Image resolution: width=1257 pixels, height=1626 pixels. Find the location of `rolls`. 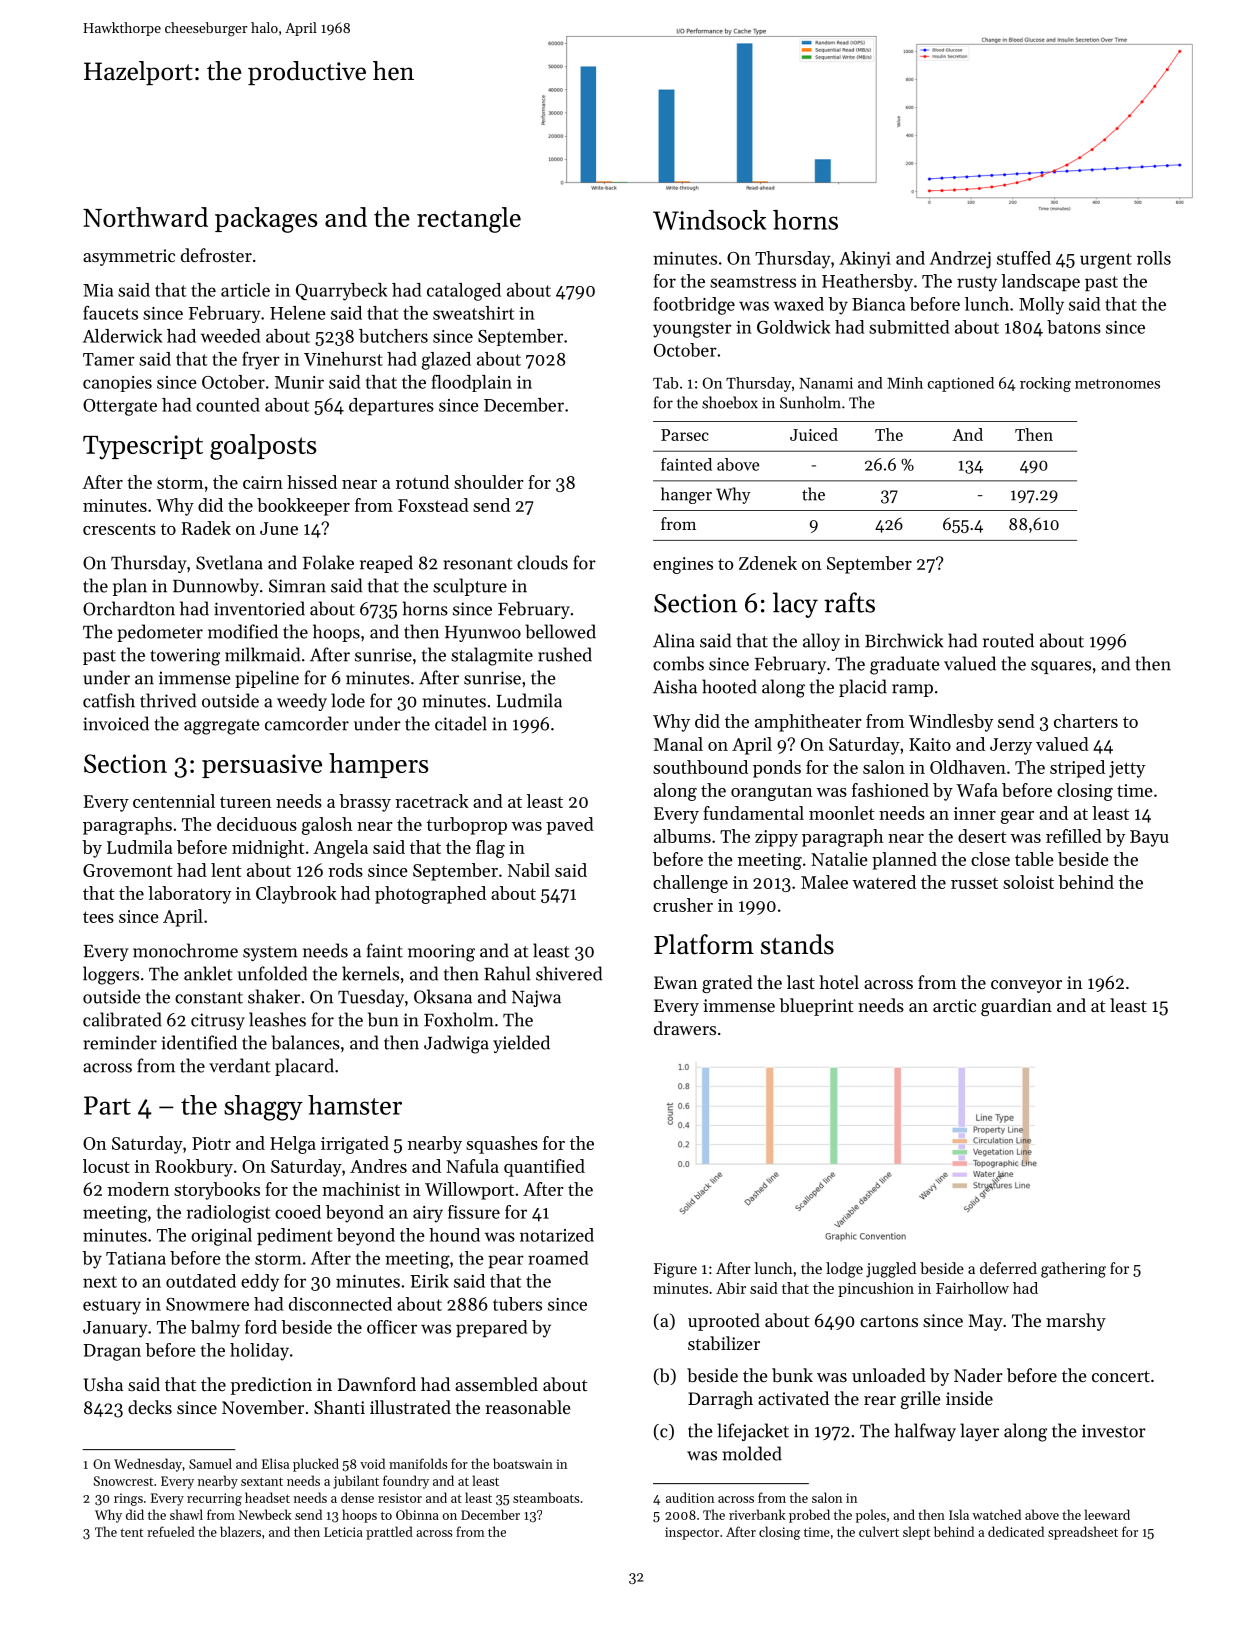

rolls is located at coordinates (1154, 258).
